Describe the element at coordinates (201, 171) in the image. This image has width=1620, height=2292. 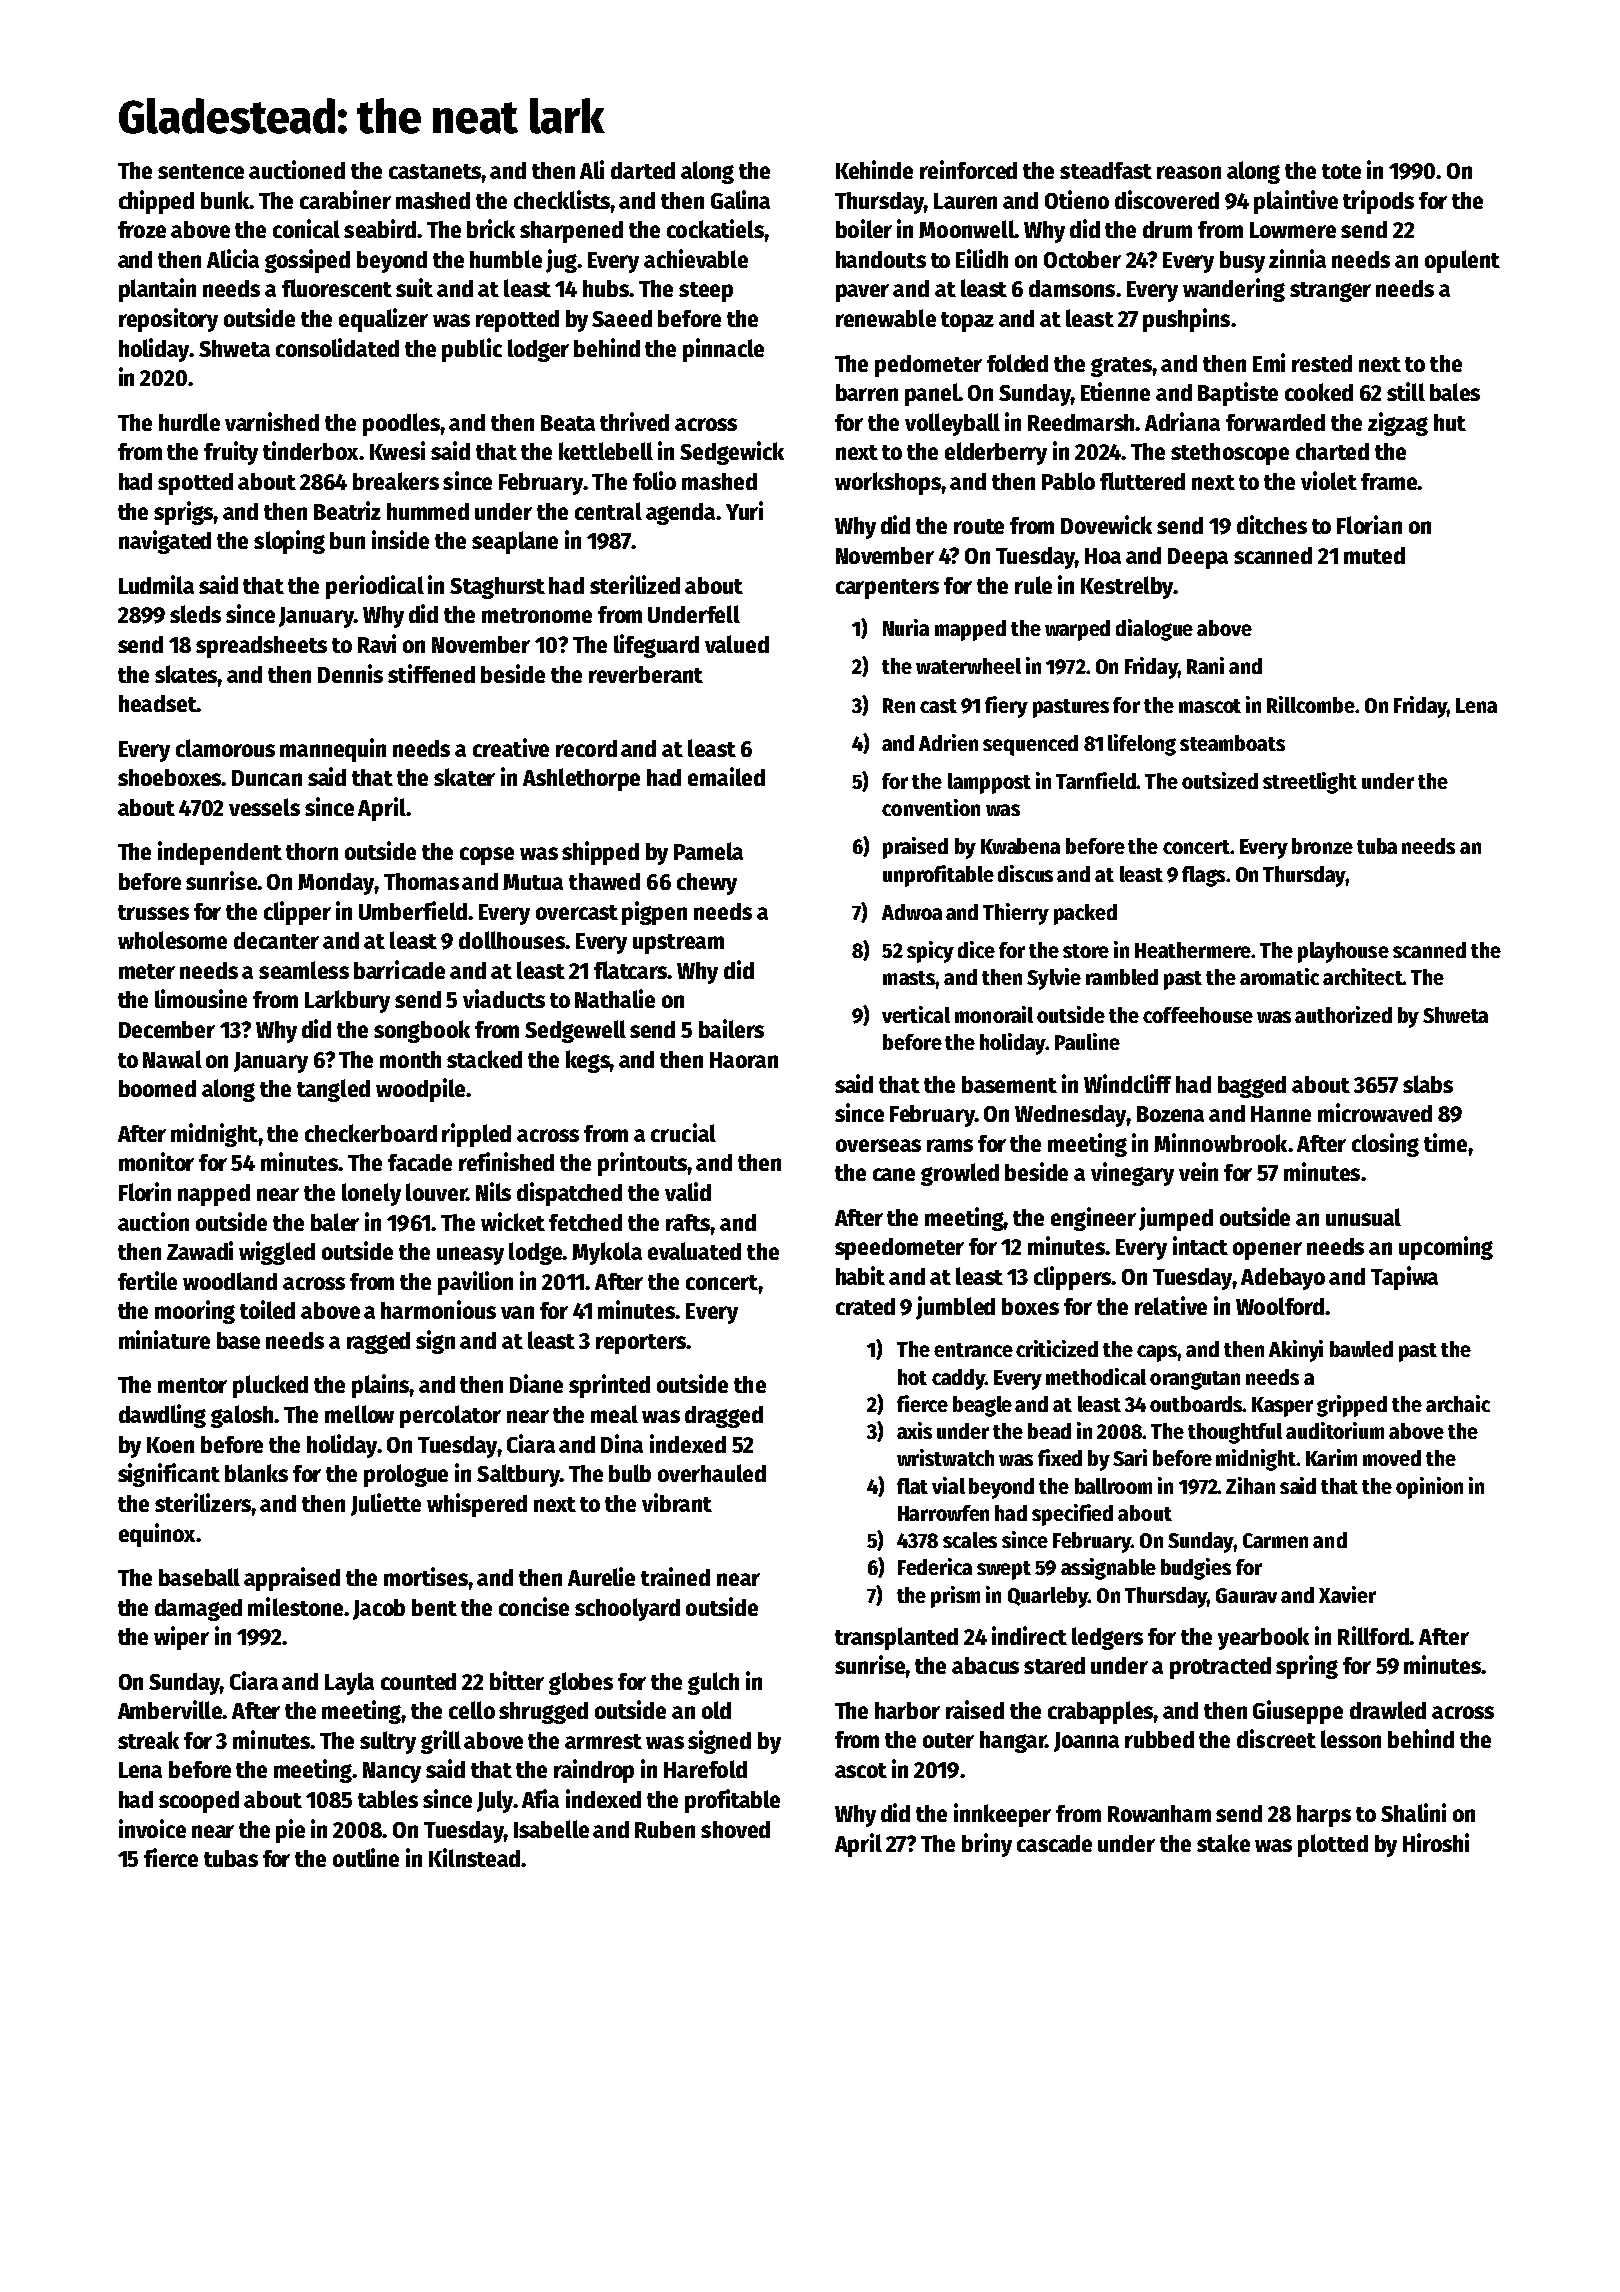
I see `sentence` at that location.
